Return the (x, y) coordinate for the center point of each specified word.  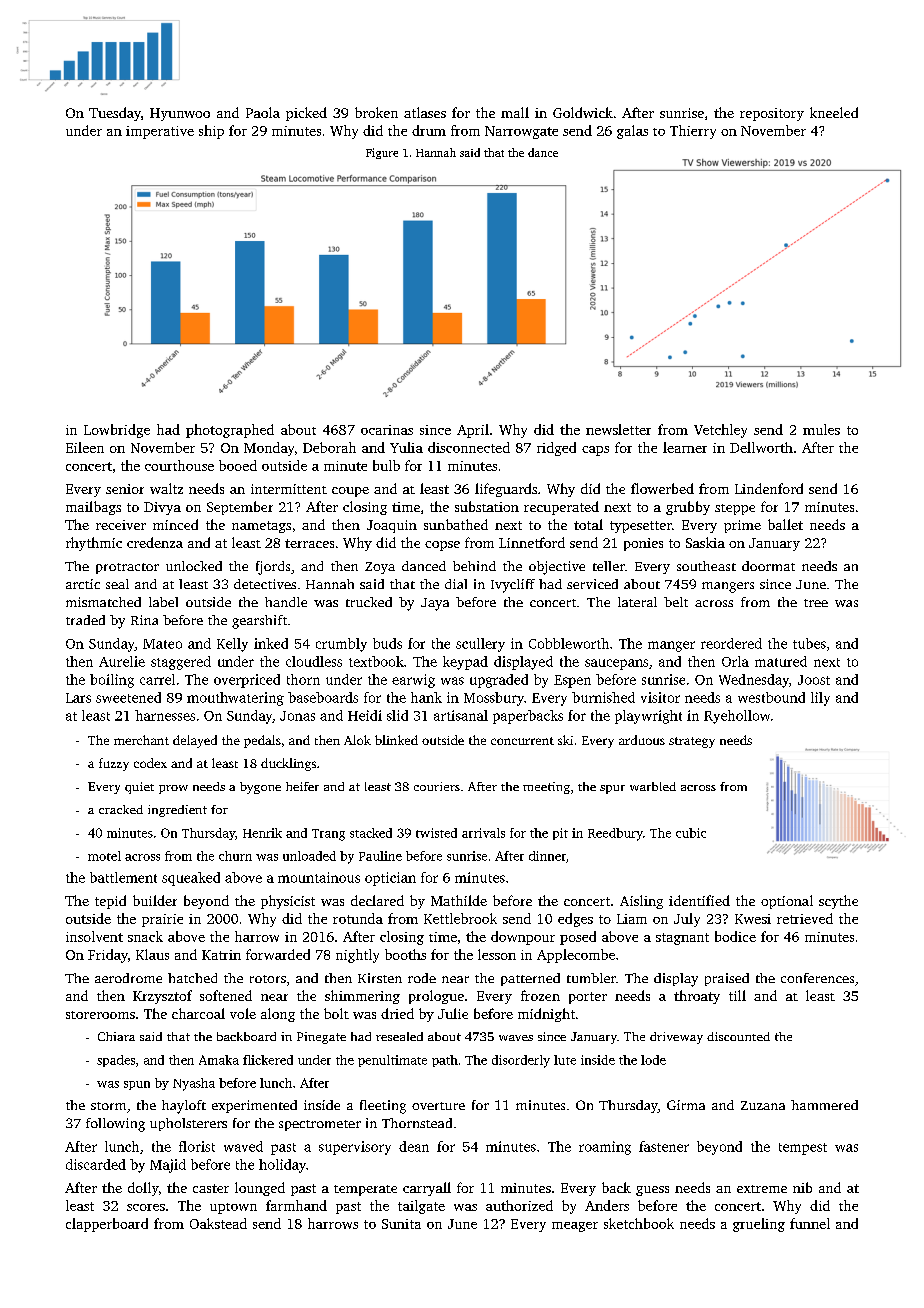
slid (397, 715)
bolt (336, 1013)
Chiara (116, 1036)
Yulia (406, 447)
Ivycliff (513, 586)
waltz (166, 488)
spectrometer (320, 1125)
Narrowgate (521, 132)
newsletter (618, 429)
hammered (824, 1105)
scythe (838, 902)
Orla (735, 661)
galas (632, 132)
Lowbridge (117, 431)
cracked (121, 809)
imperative (160, 132)
